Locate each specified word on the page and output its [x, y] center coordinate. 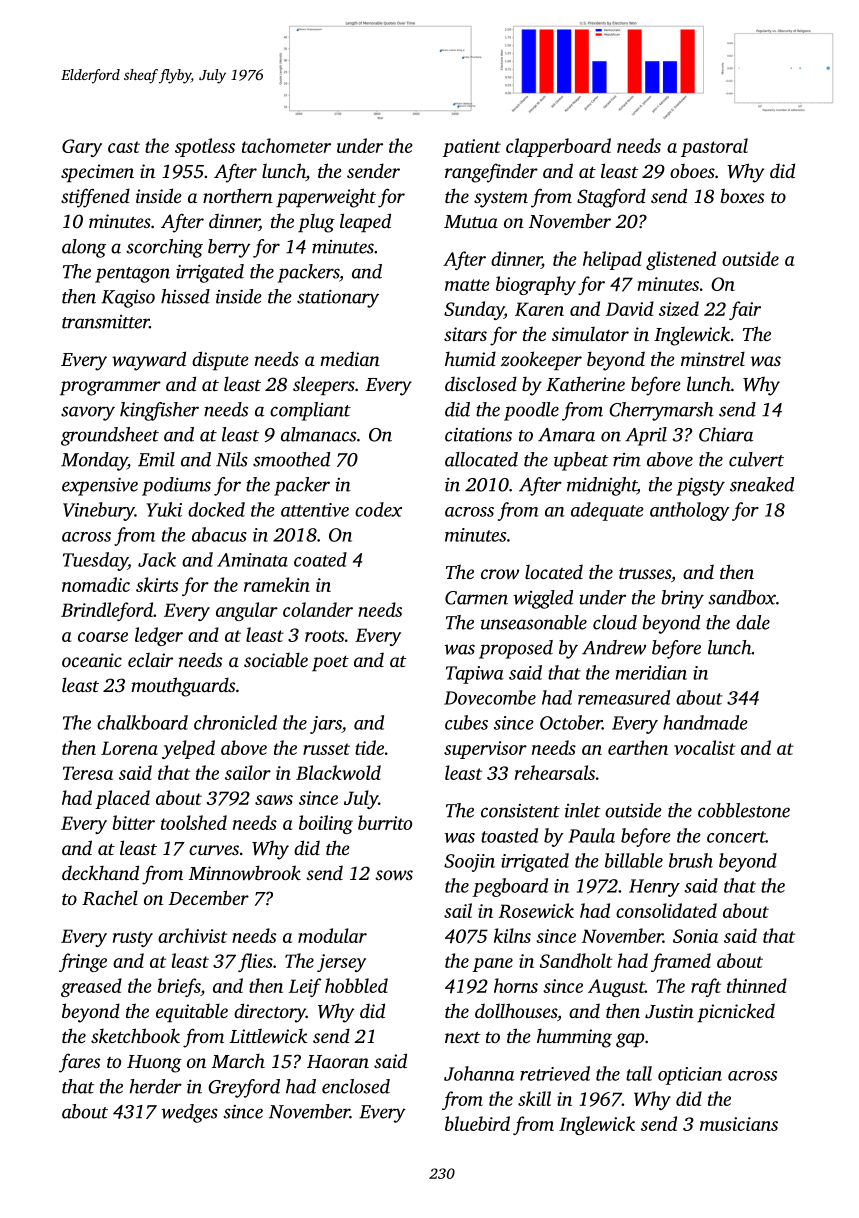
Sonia [695, 936]
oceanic [92, 660]
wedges [189, 1113]
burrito [385, 822]
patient [471, 148]
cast [124, 147]
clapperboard [558, 147]
